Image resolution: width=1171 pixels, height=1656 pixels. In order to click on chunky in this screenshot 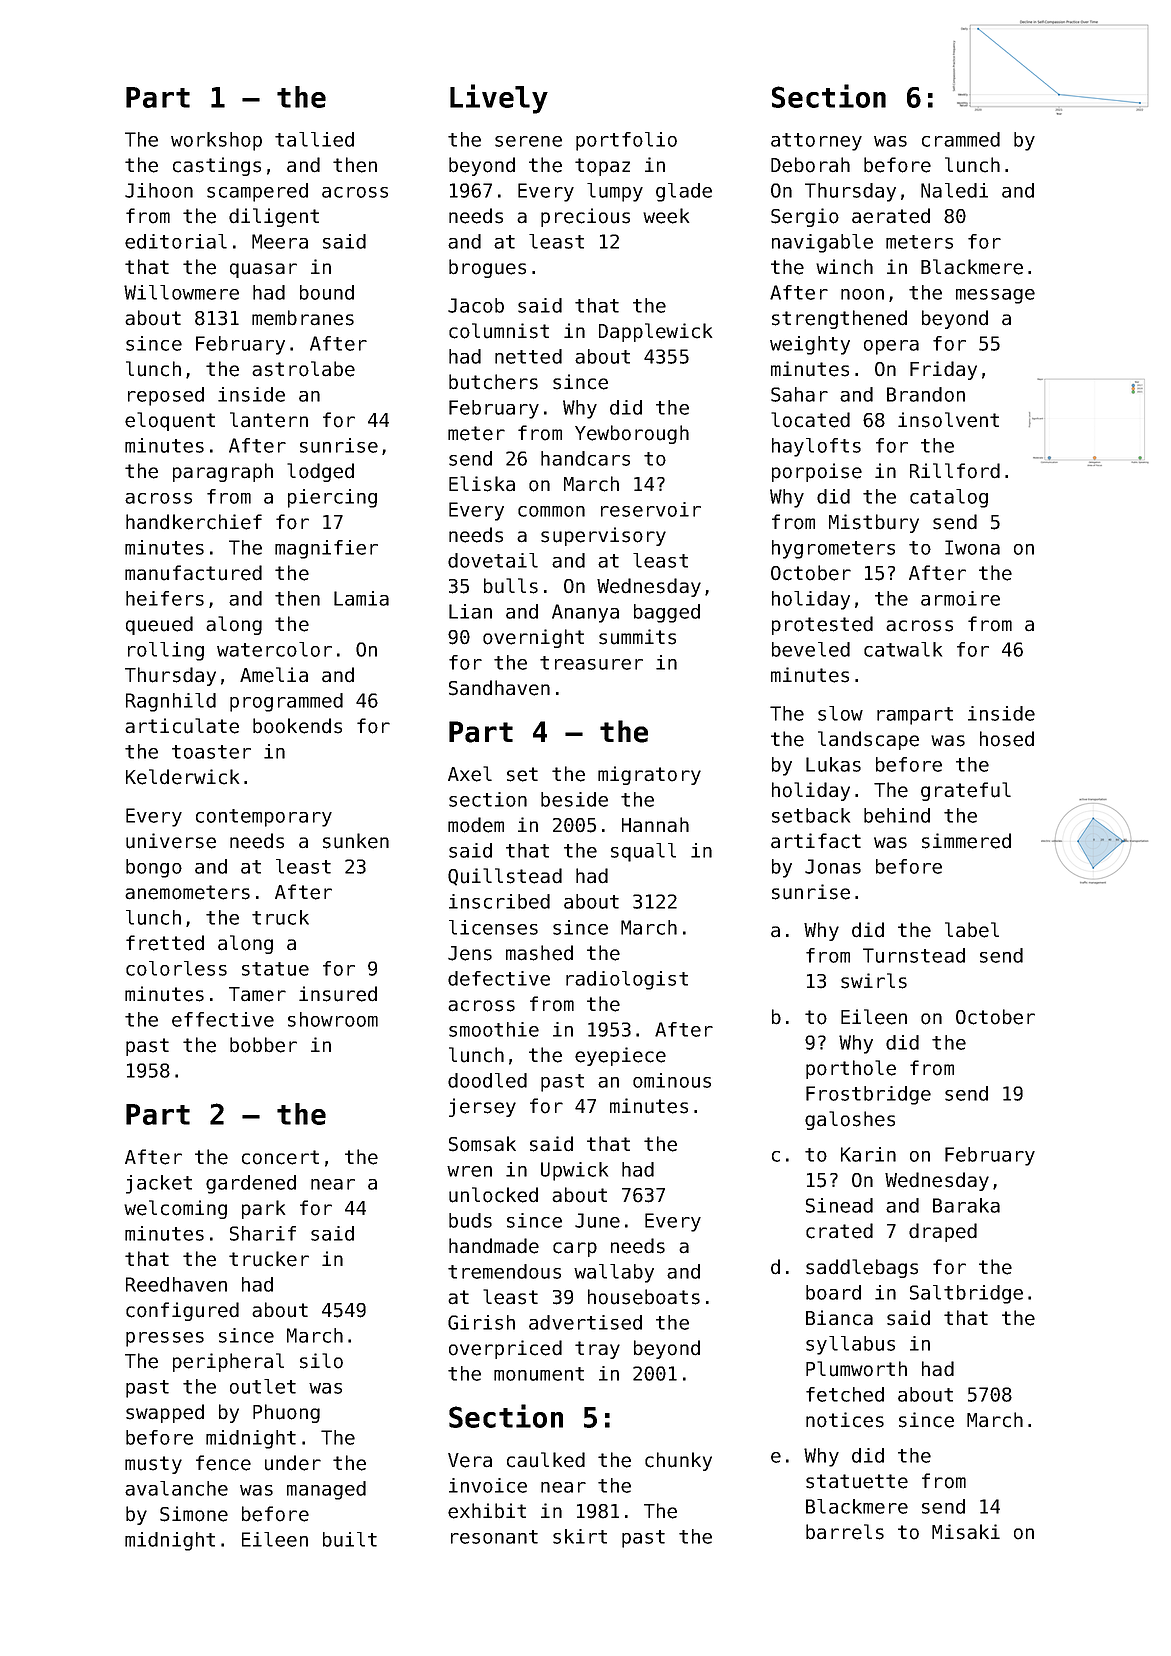, I will do `click(678, 1461)`.
